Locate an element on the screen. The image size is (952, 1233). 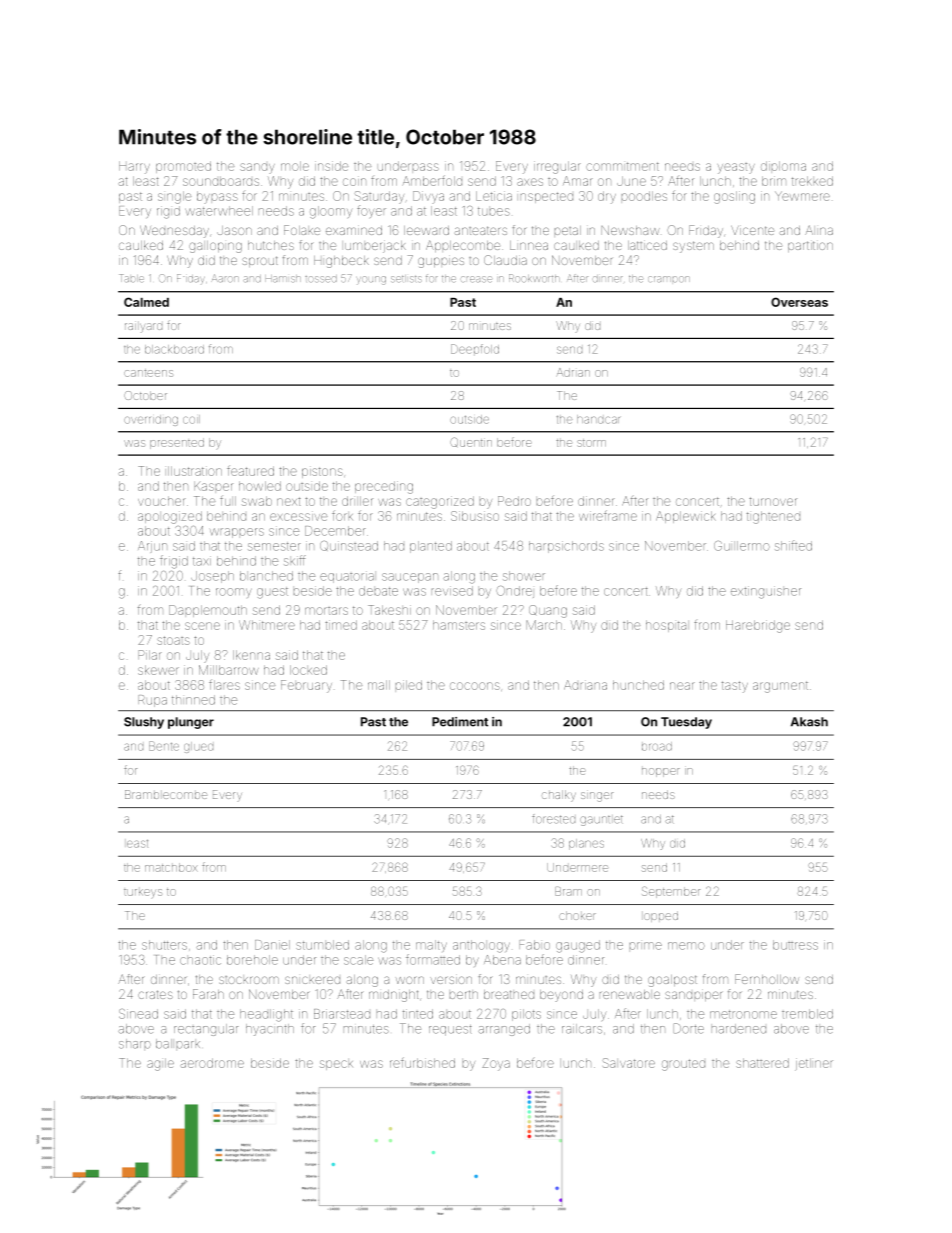
Pedro is located at coordinates (514, 501).
